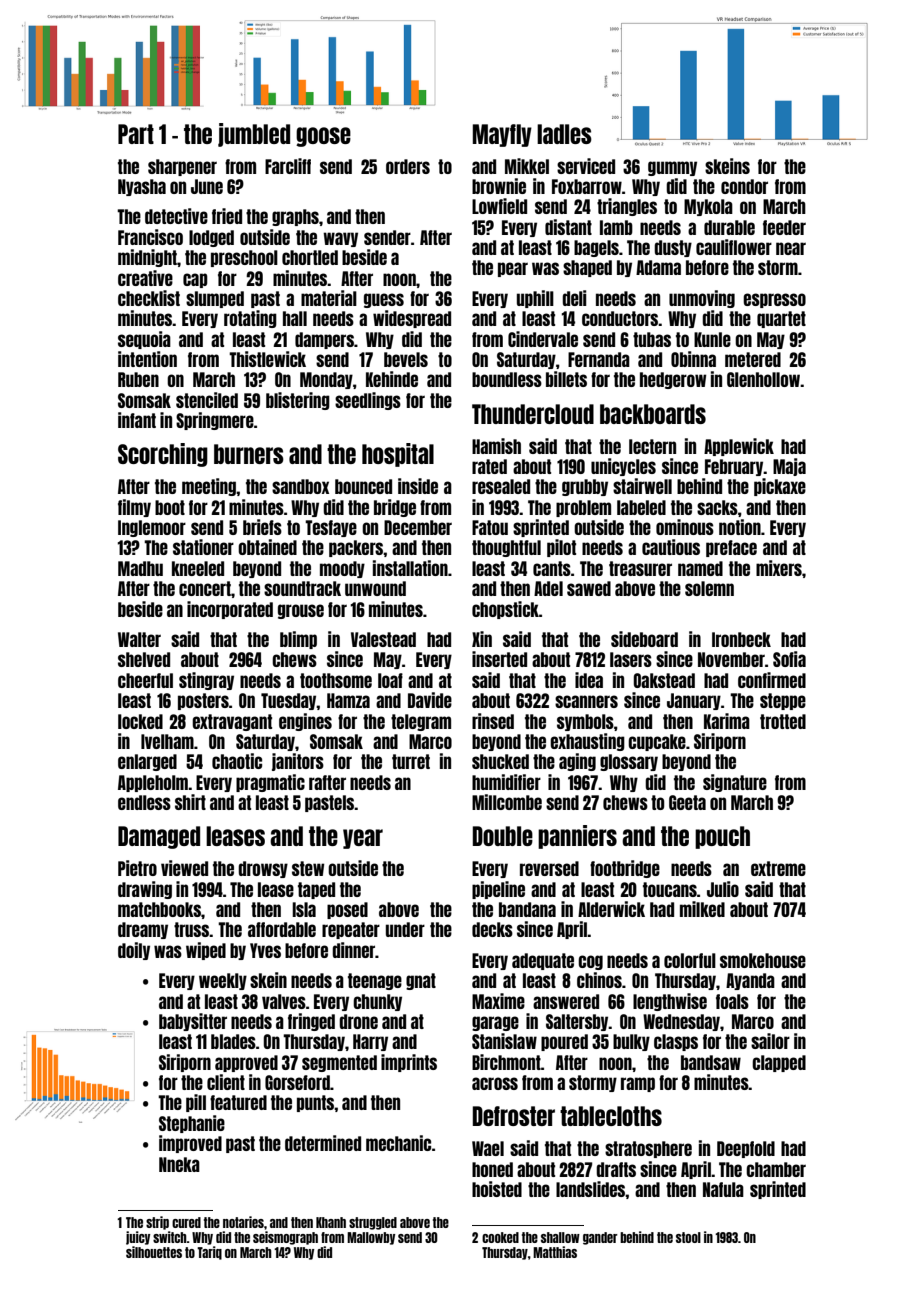 This screenshot has height=1308, width=924. I want to click on Wael, so click(488, 1148).
